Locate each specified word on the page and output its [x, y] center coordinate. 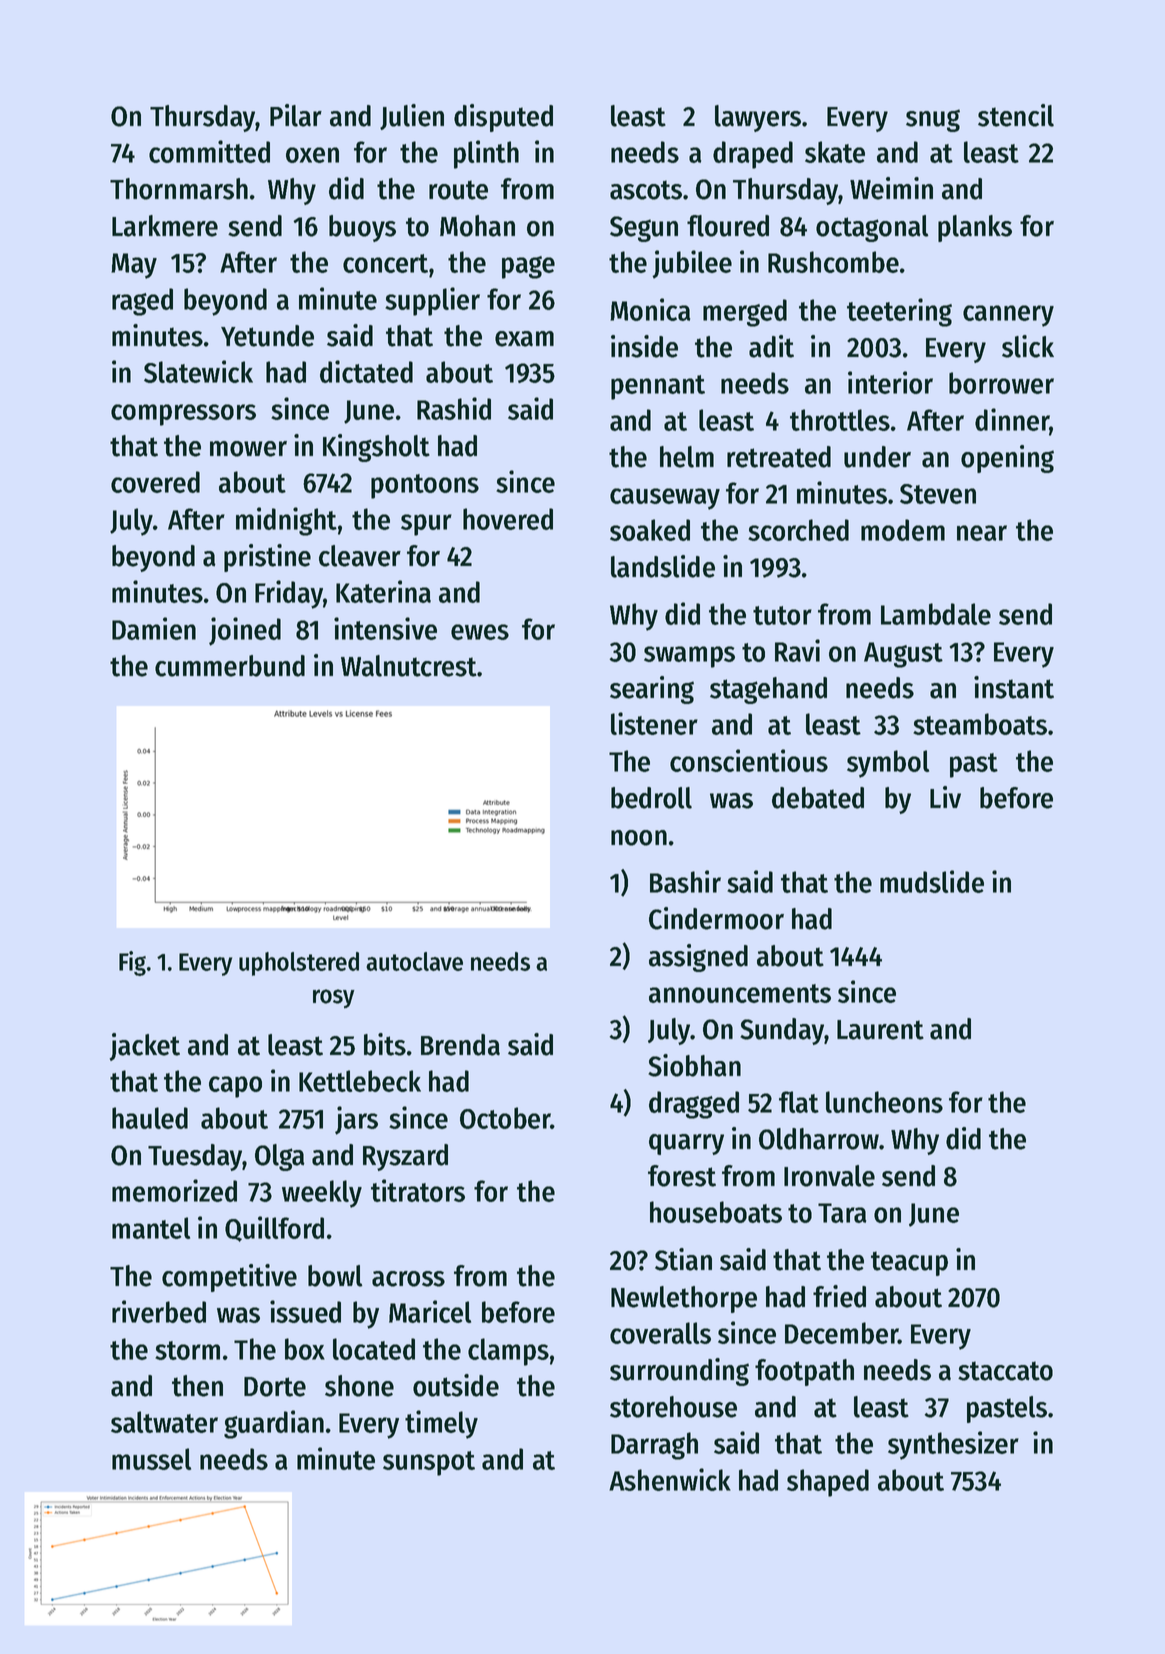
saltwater [164, 1422]
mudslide [932, 881]
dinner [1012, 420]
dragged [694, 1105]
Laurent [880, 1030]
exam [524, 339]
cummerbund [230, 666]
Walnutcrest [409, 666]
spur [426, 525]
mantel [151, 1228]
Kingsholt [376, 448]
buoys [362, 228]
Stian [683, 1259]
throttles [840, 420]
